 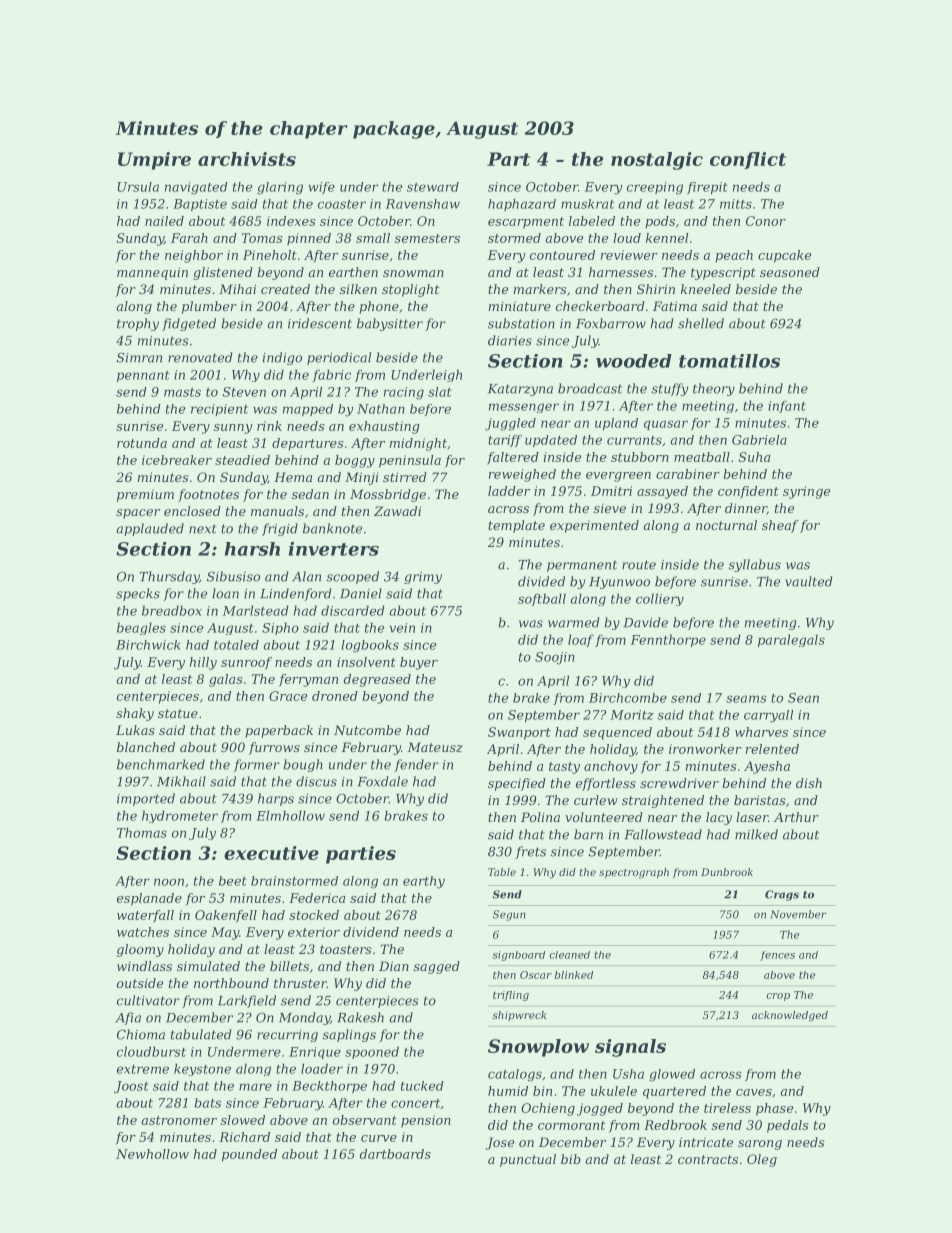 I want to click on dartboards, so click(x=395, y=1154).
